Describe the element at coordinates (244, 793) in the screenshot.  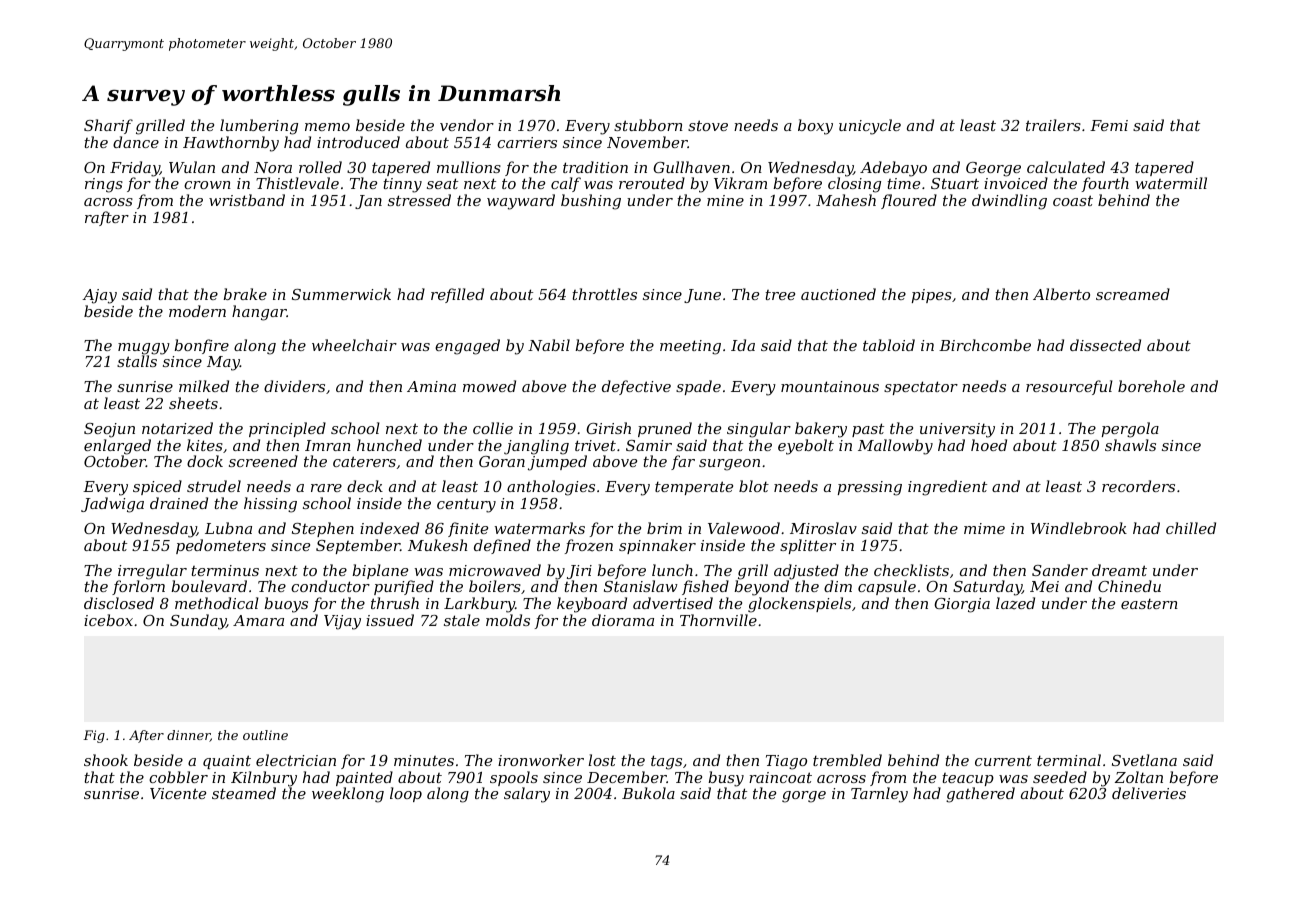
I see `steamed` at that location.
